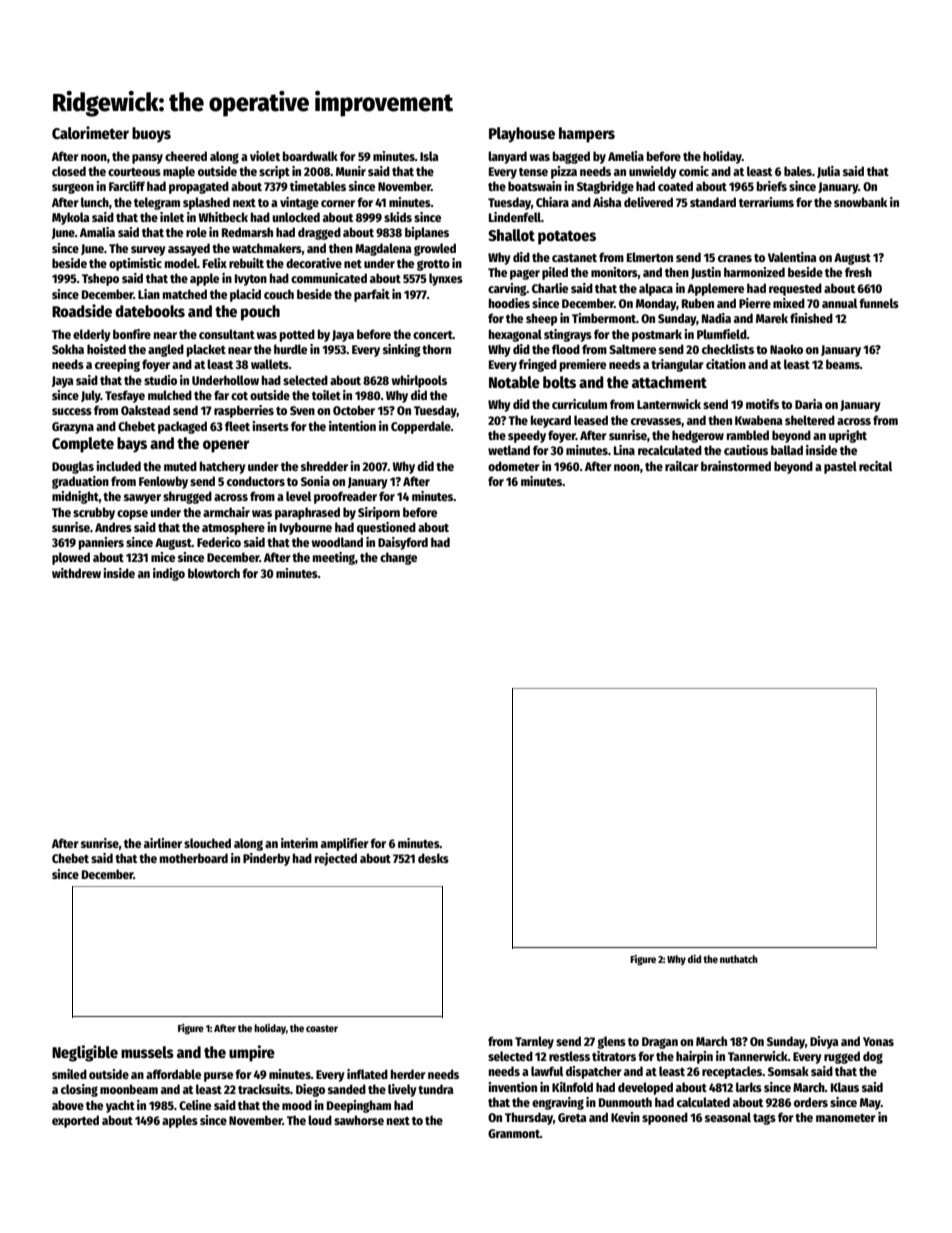 This screenshot has width=952, height=1233. I want to click on funnels, so click(879, 303).
